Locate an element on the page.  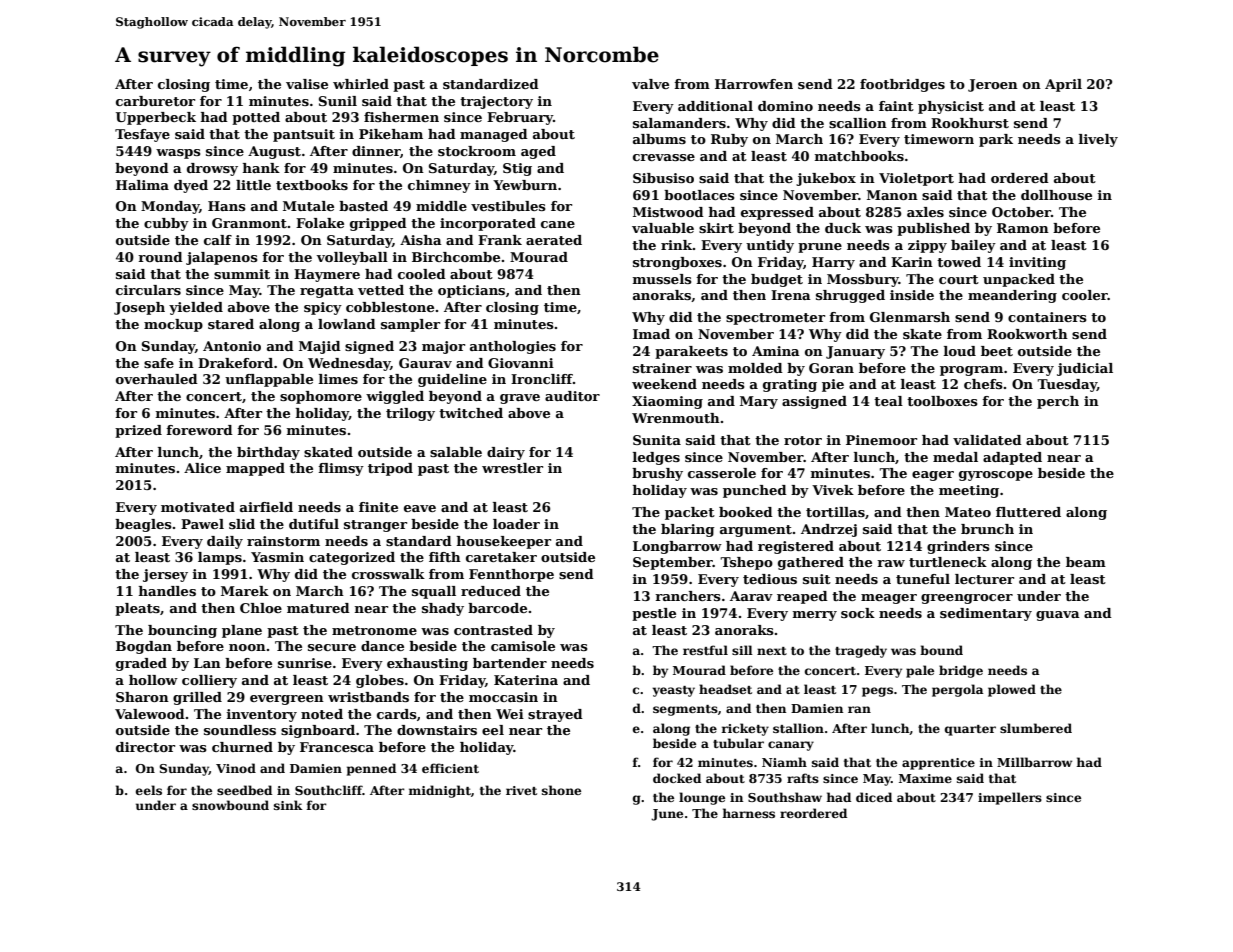
Imad is located at coordinates (651, 334).
